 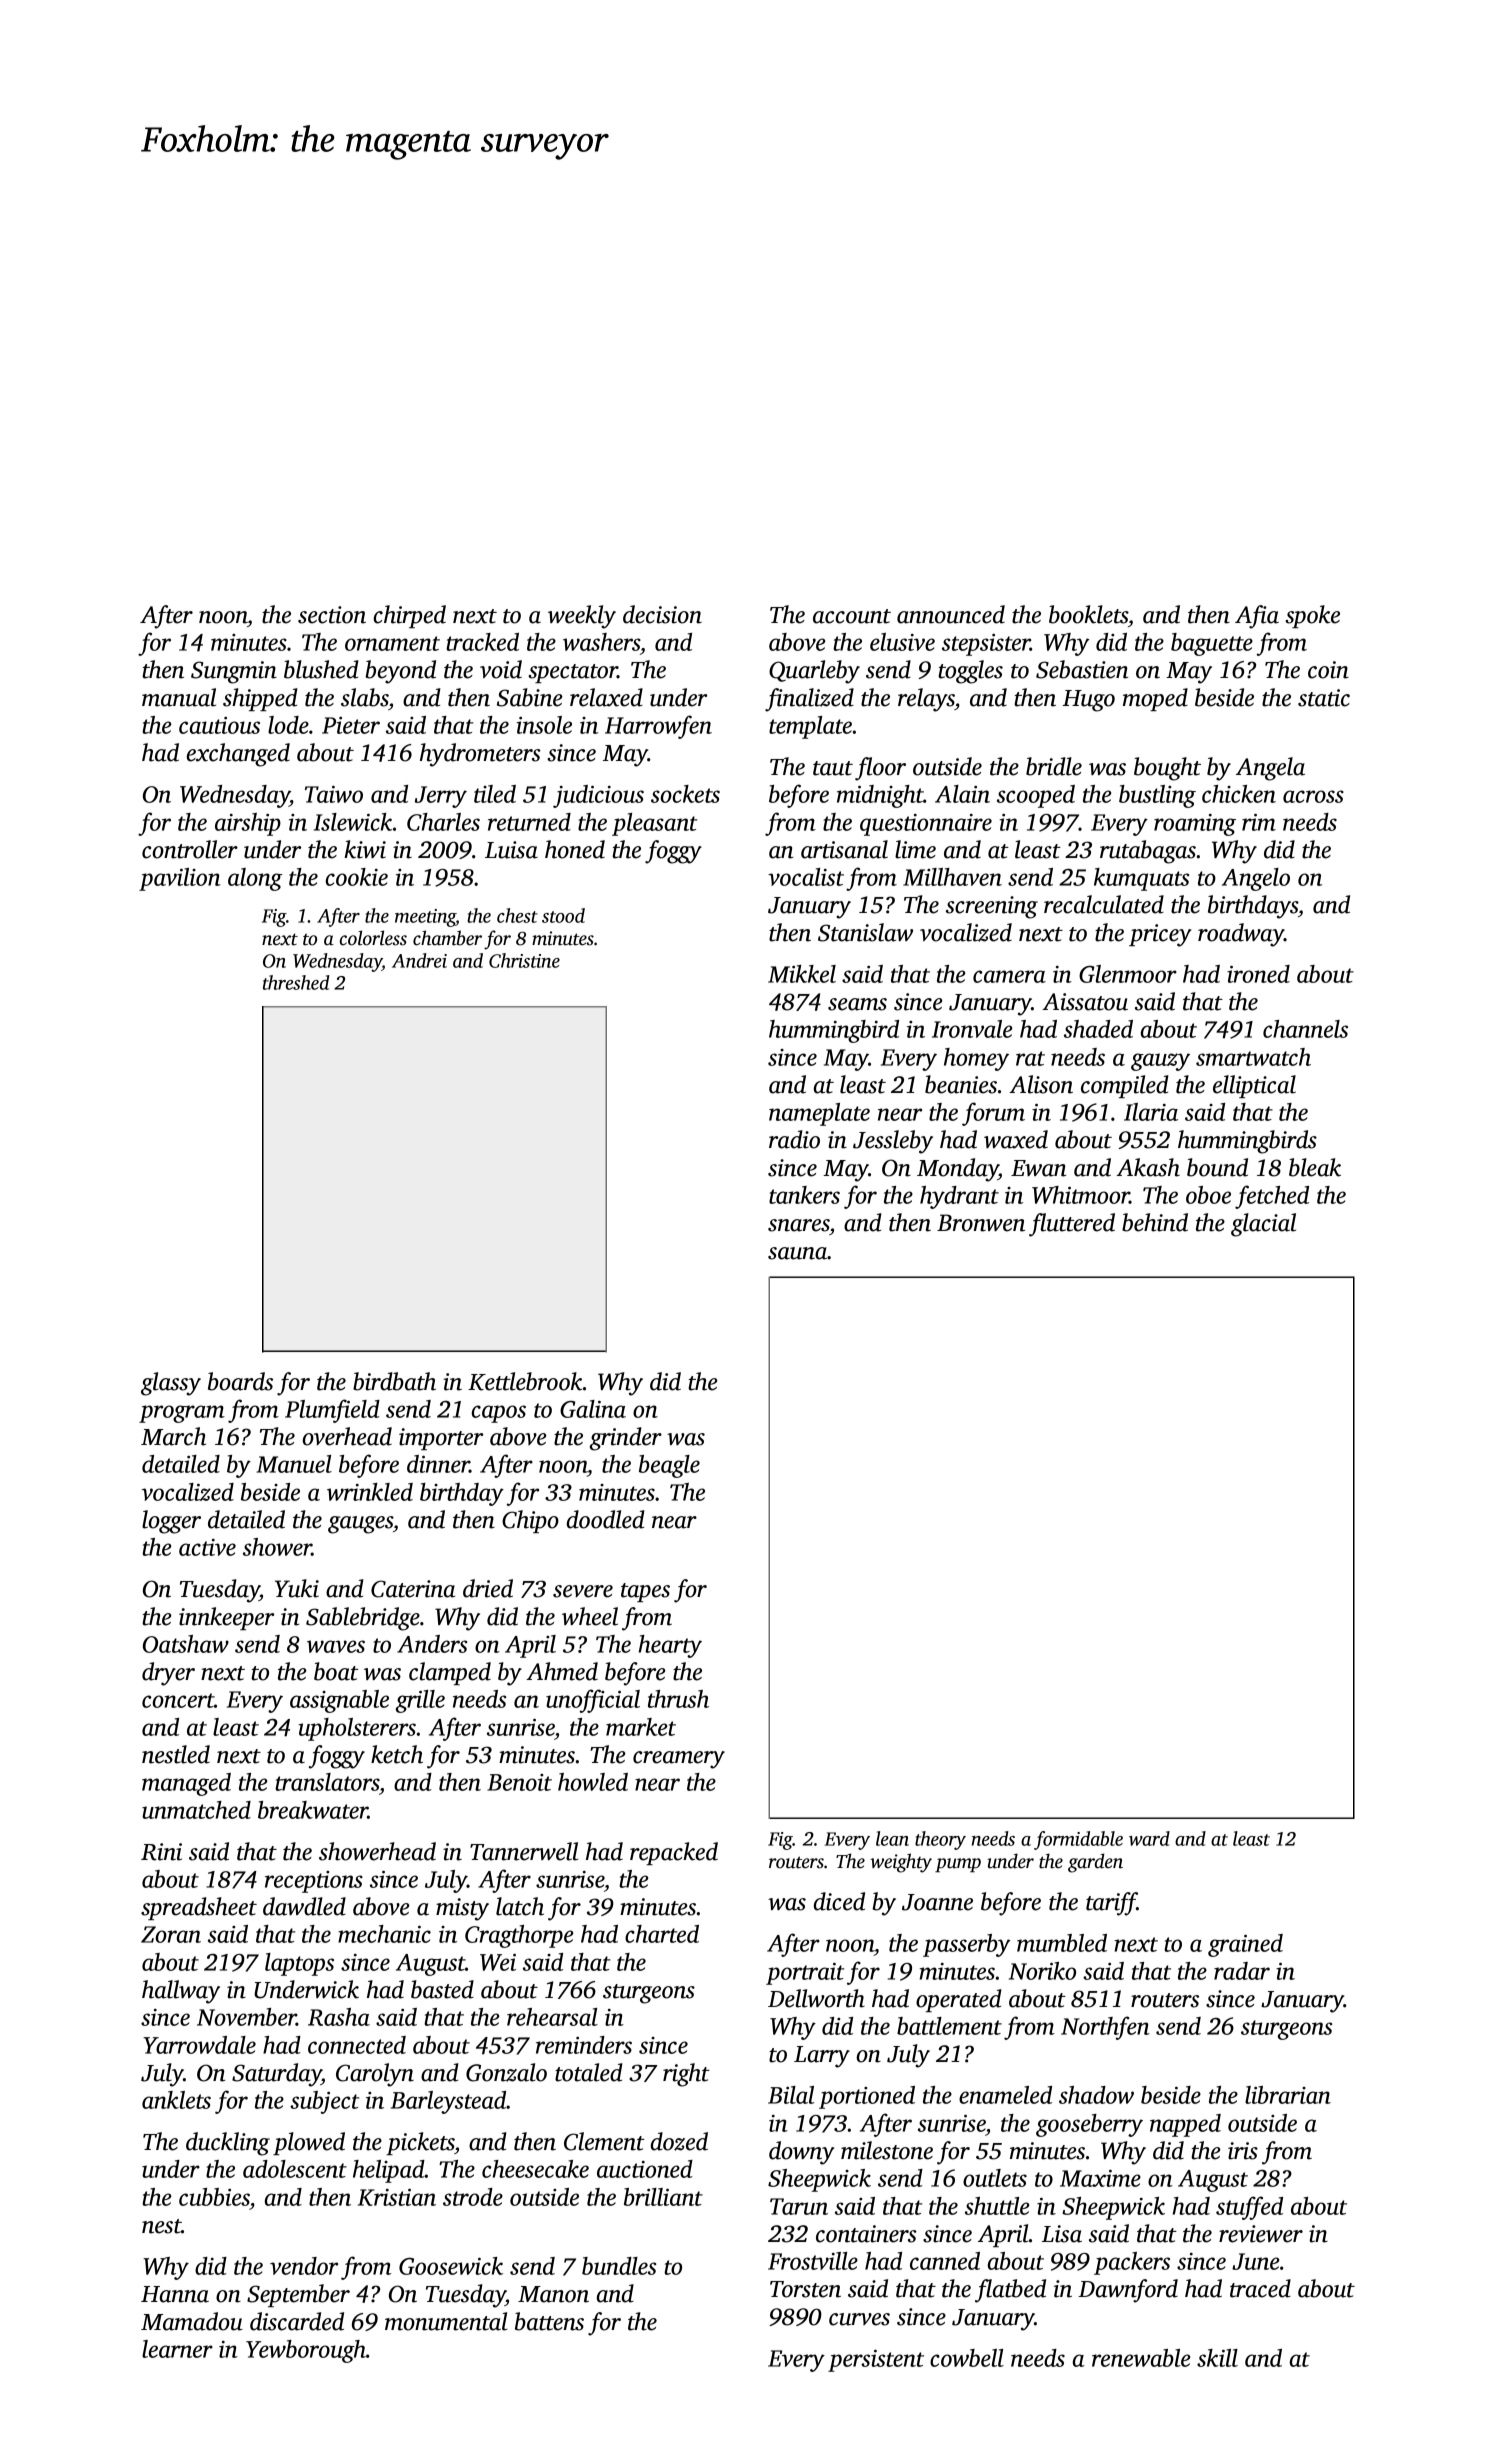 What do you see at coordinates (1149, 1838) in the image?
I see `ward` at bounding box center [1149, 1838].
